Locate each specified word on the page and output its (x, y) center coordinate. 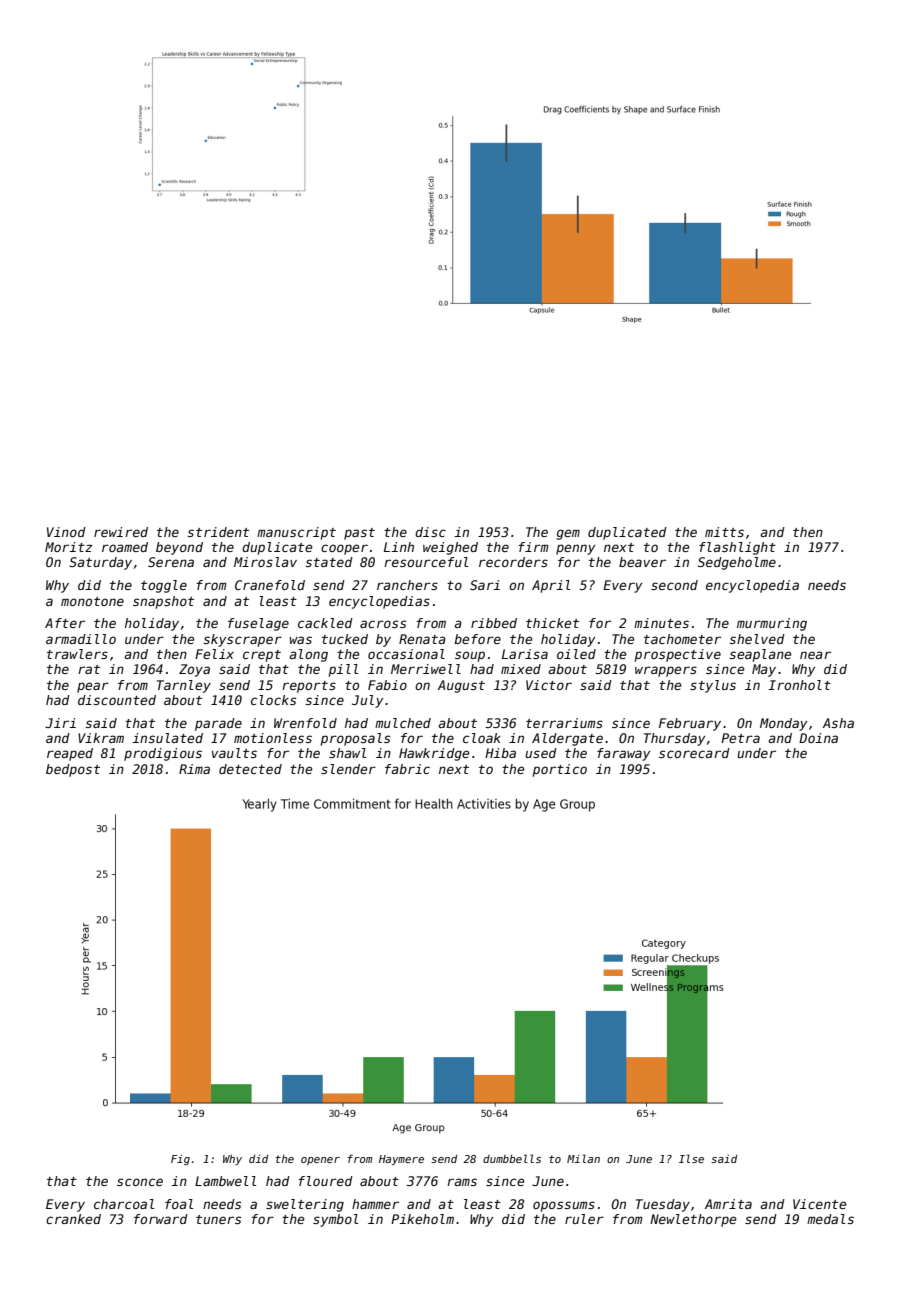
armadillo (81, 639)
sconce (140, 1182)
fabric (407, 769)
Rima (194, 769)
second (674, 585)
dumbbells (512, 1158)
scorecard (694, 753)
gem (568, 534)
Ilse (691, 1158)
